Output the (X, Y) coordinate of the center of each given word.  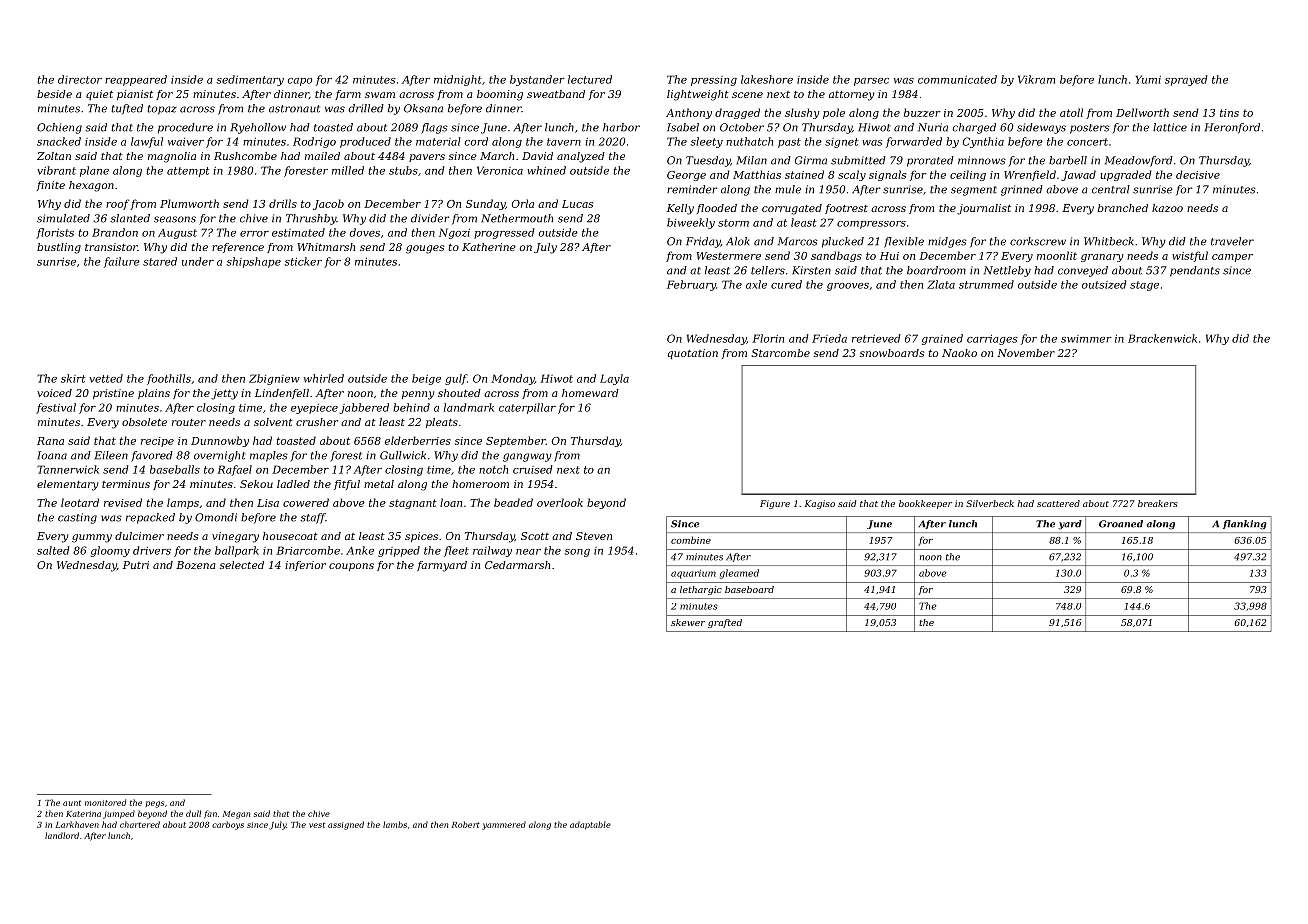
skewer (688, 622)
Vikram (1036, 79)
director (80, 79)
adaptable (590, 825)
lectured (590, 79)
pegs (155, 804)
